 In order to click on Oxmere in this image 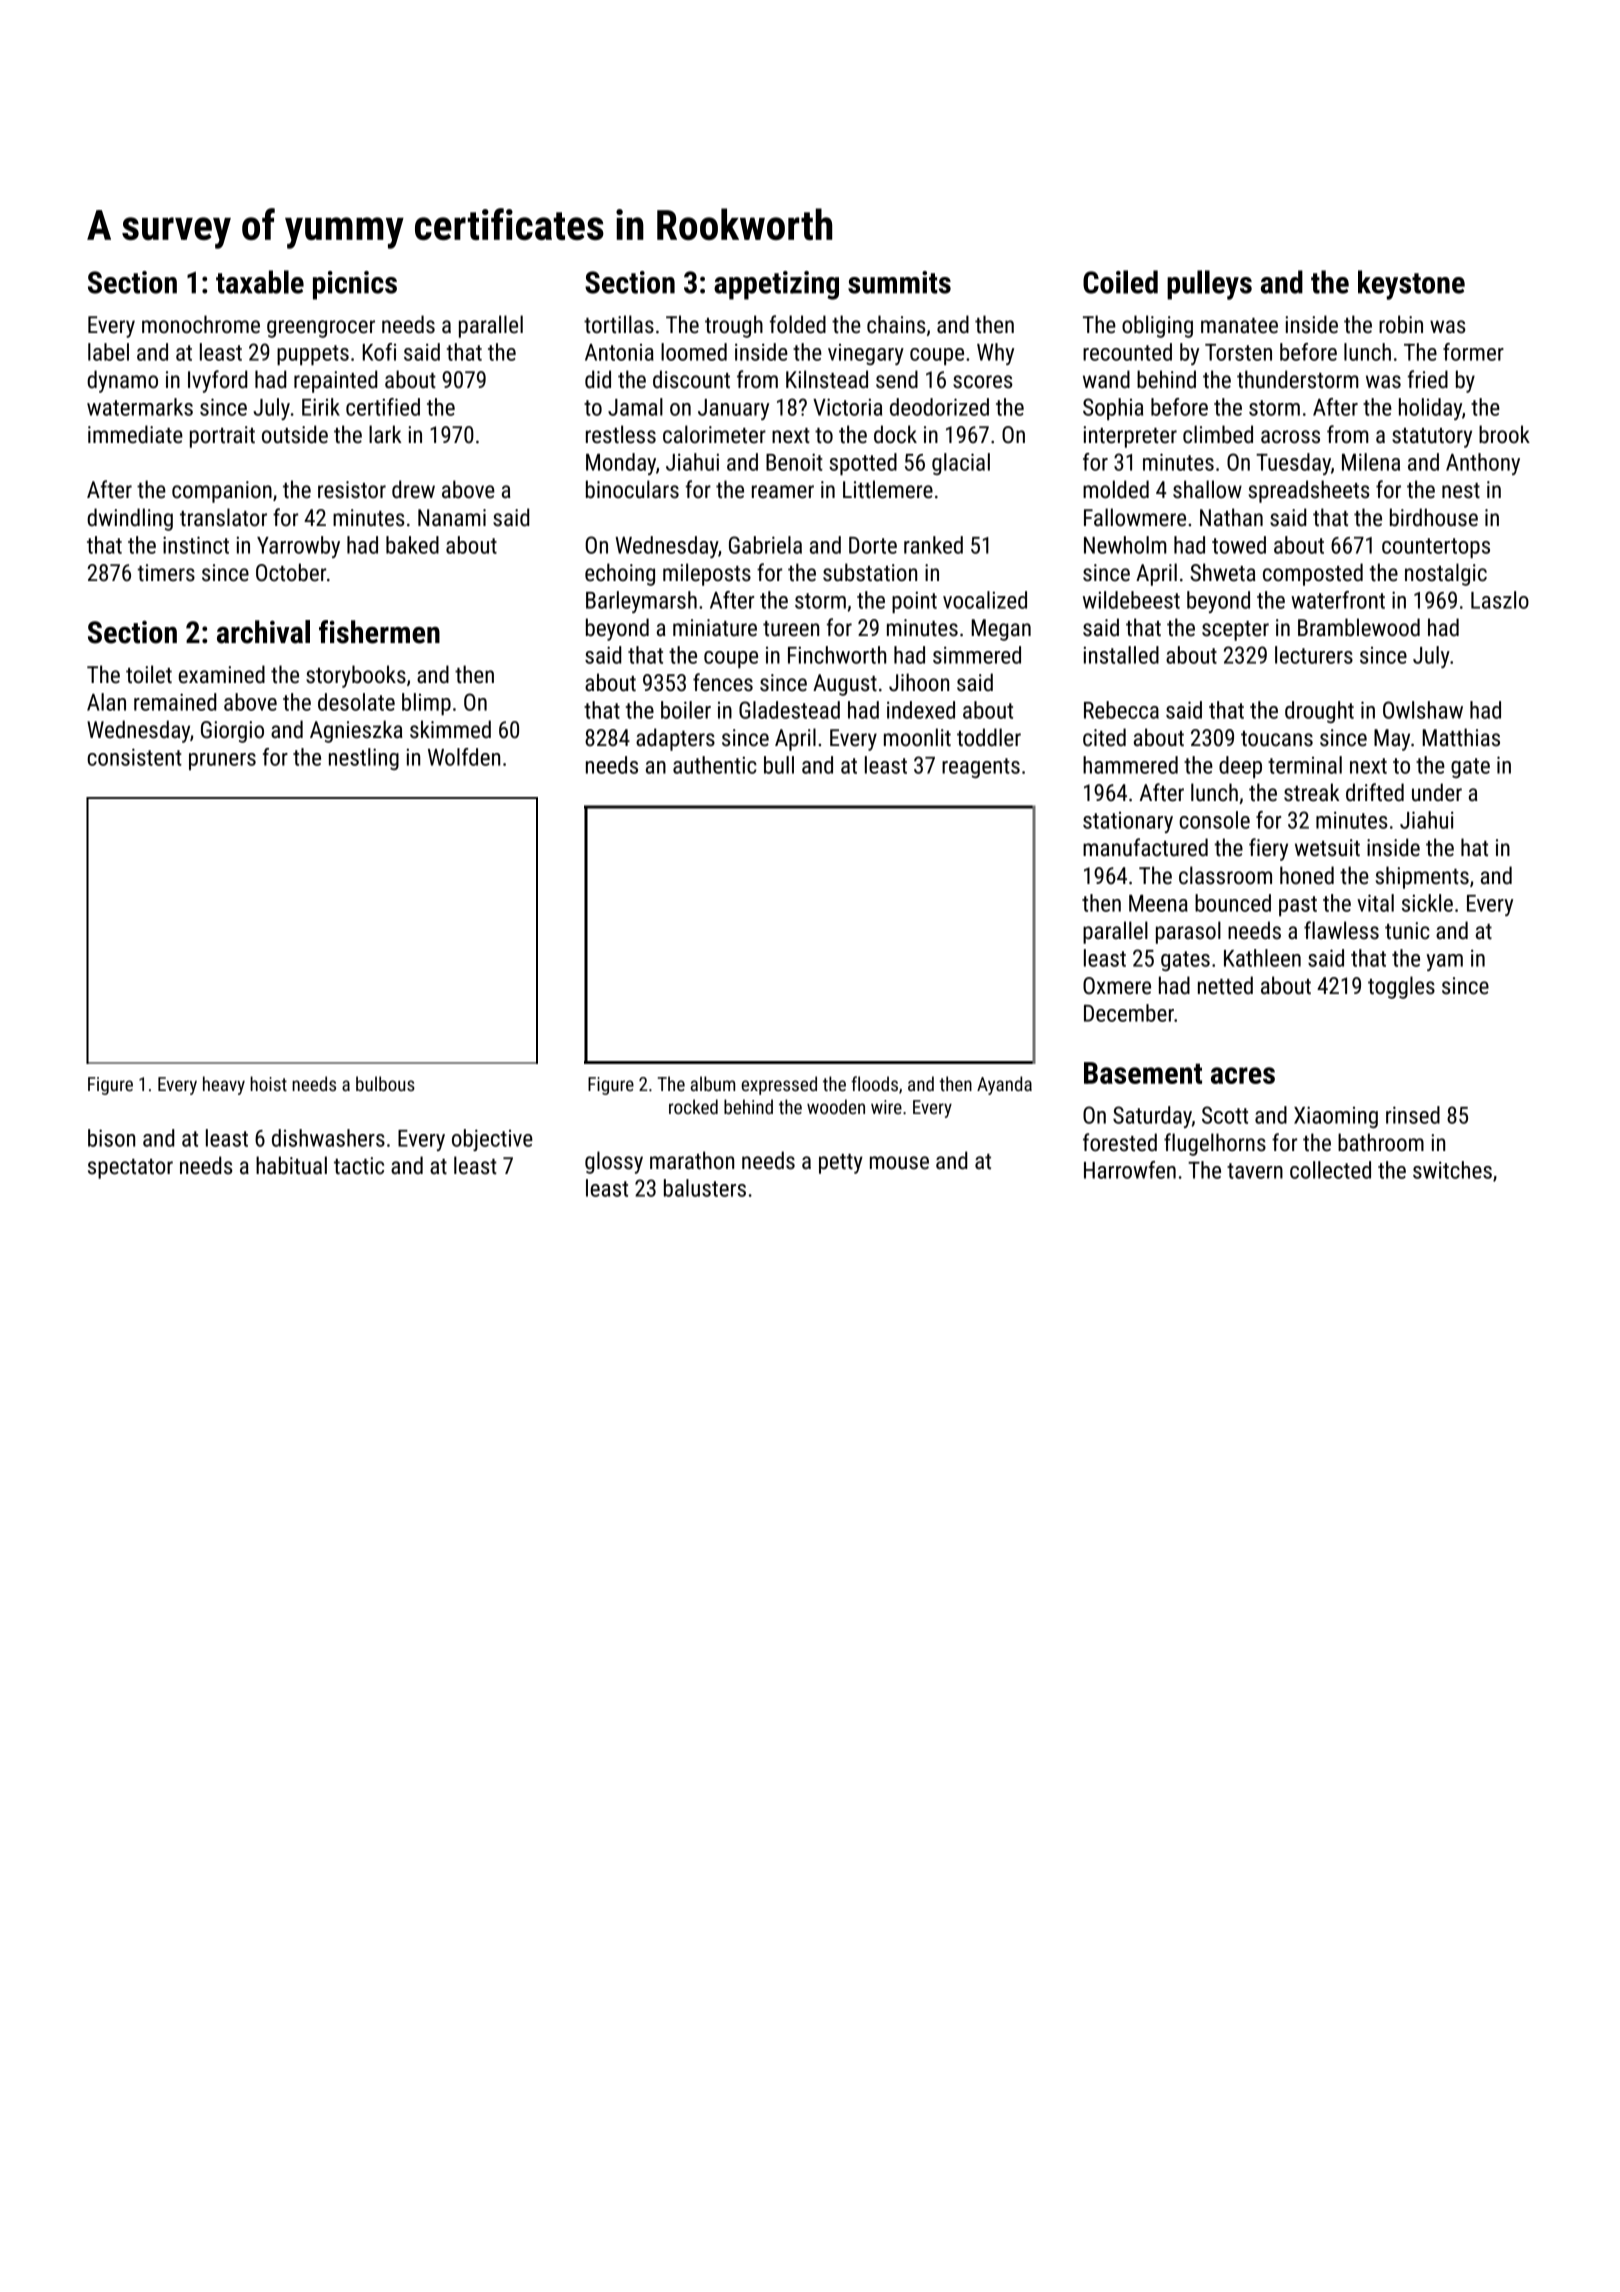, I will do `click(1117, 986)`.
